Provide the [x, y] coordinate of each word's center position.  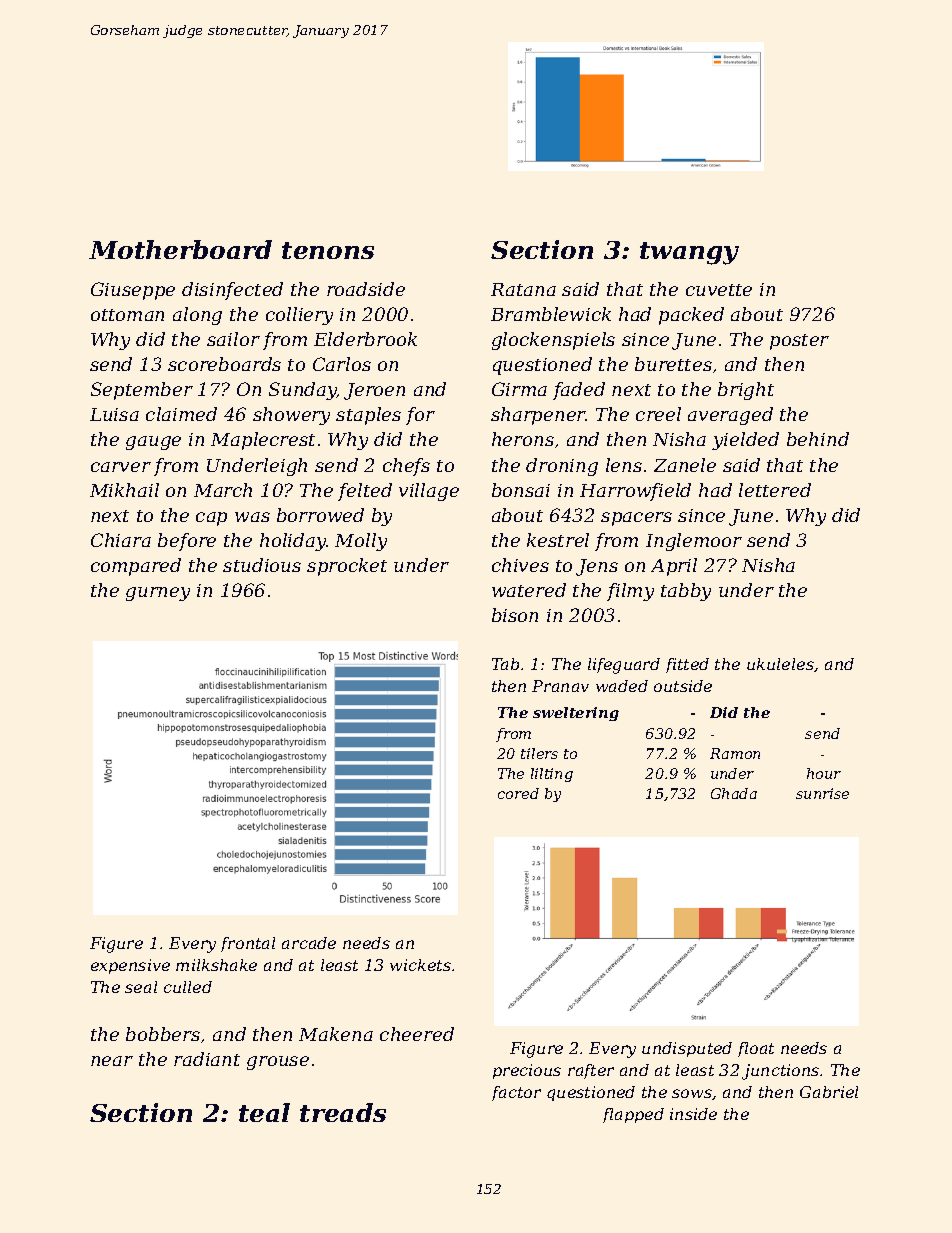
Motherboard [180, 249]
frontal [248, 944]
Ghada [734, 793]
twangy [689, 253]
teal [264, 1112]
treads [343, 1112]
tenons [328, 250]
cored [518, 793]
